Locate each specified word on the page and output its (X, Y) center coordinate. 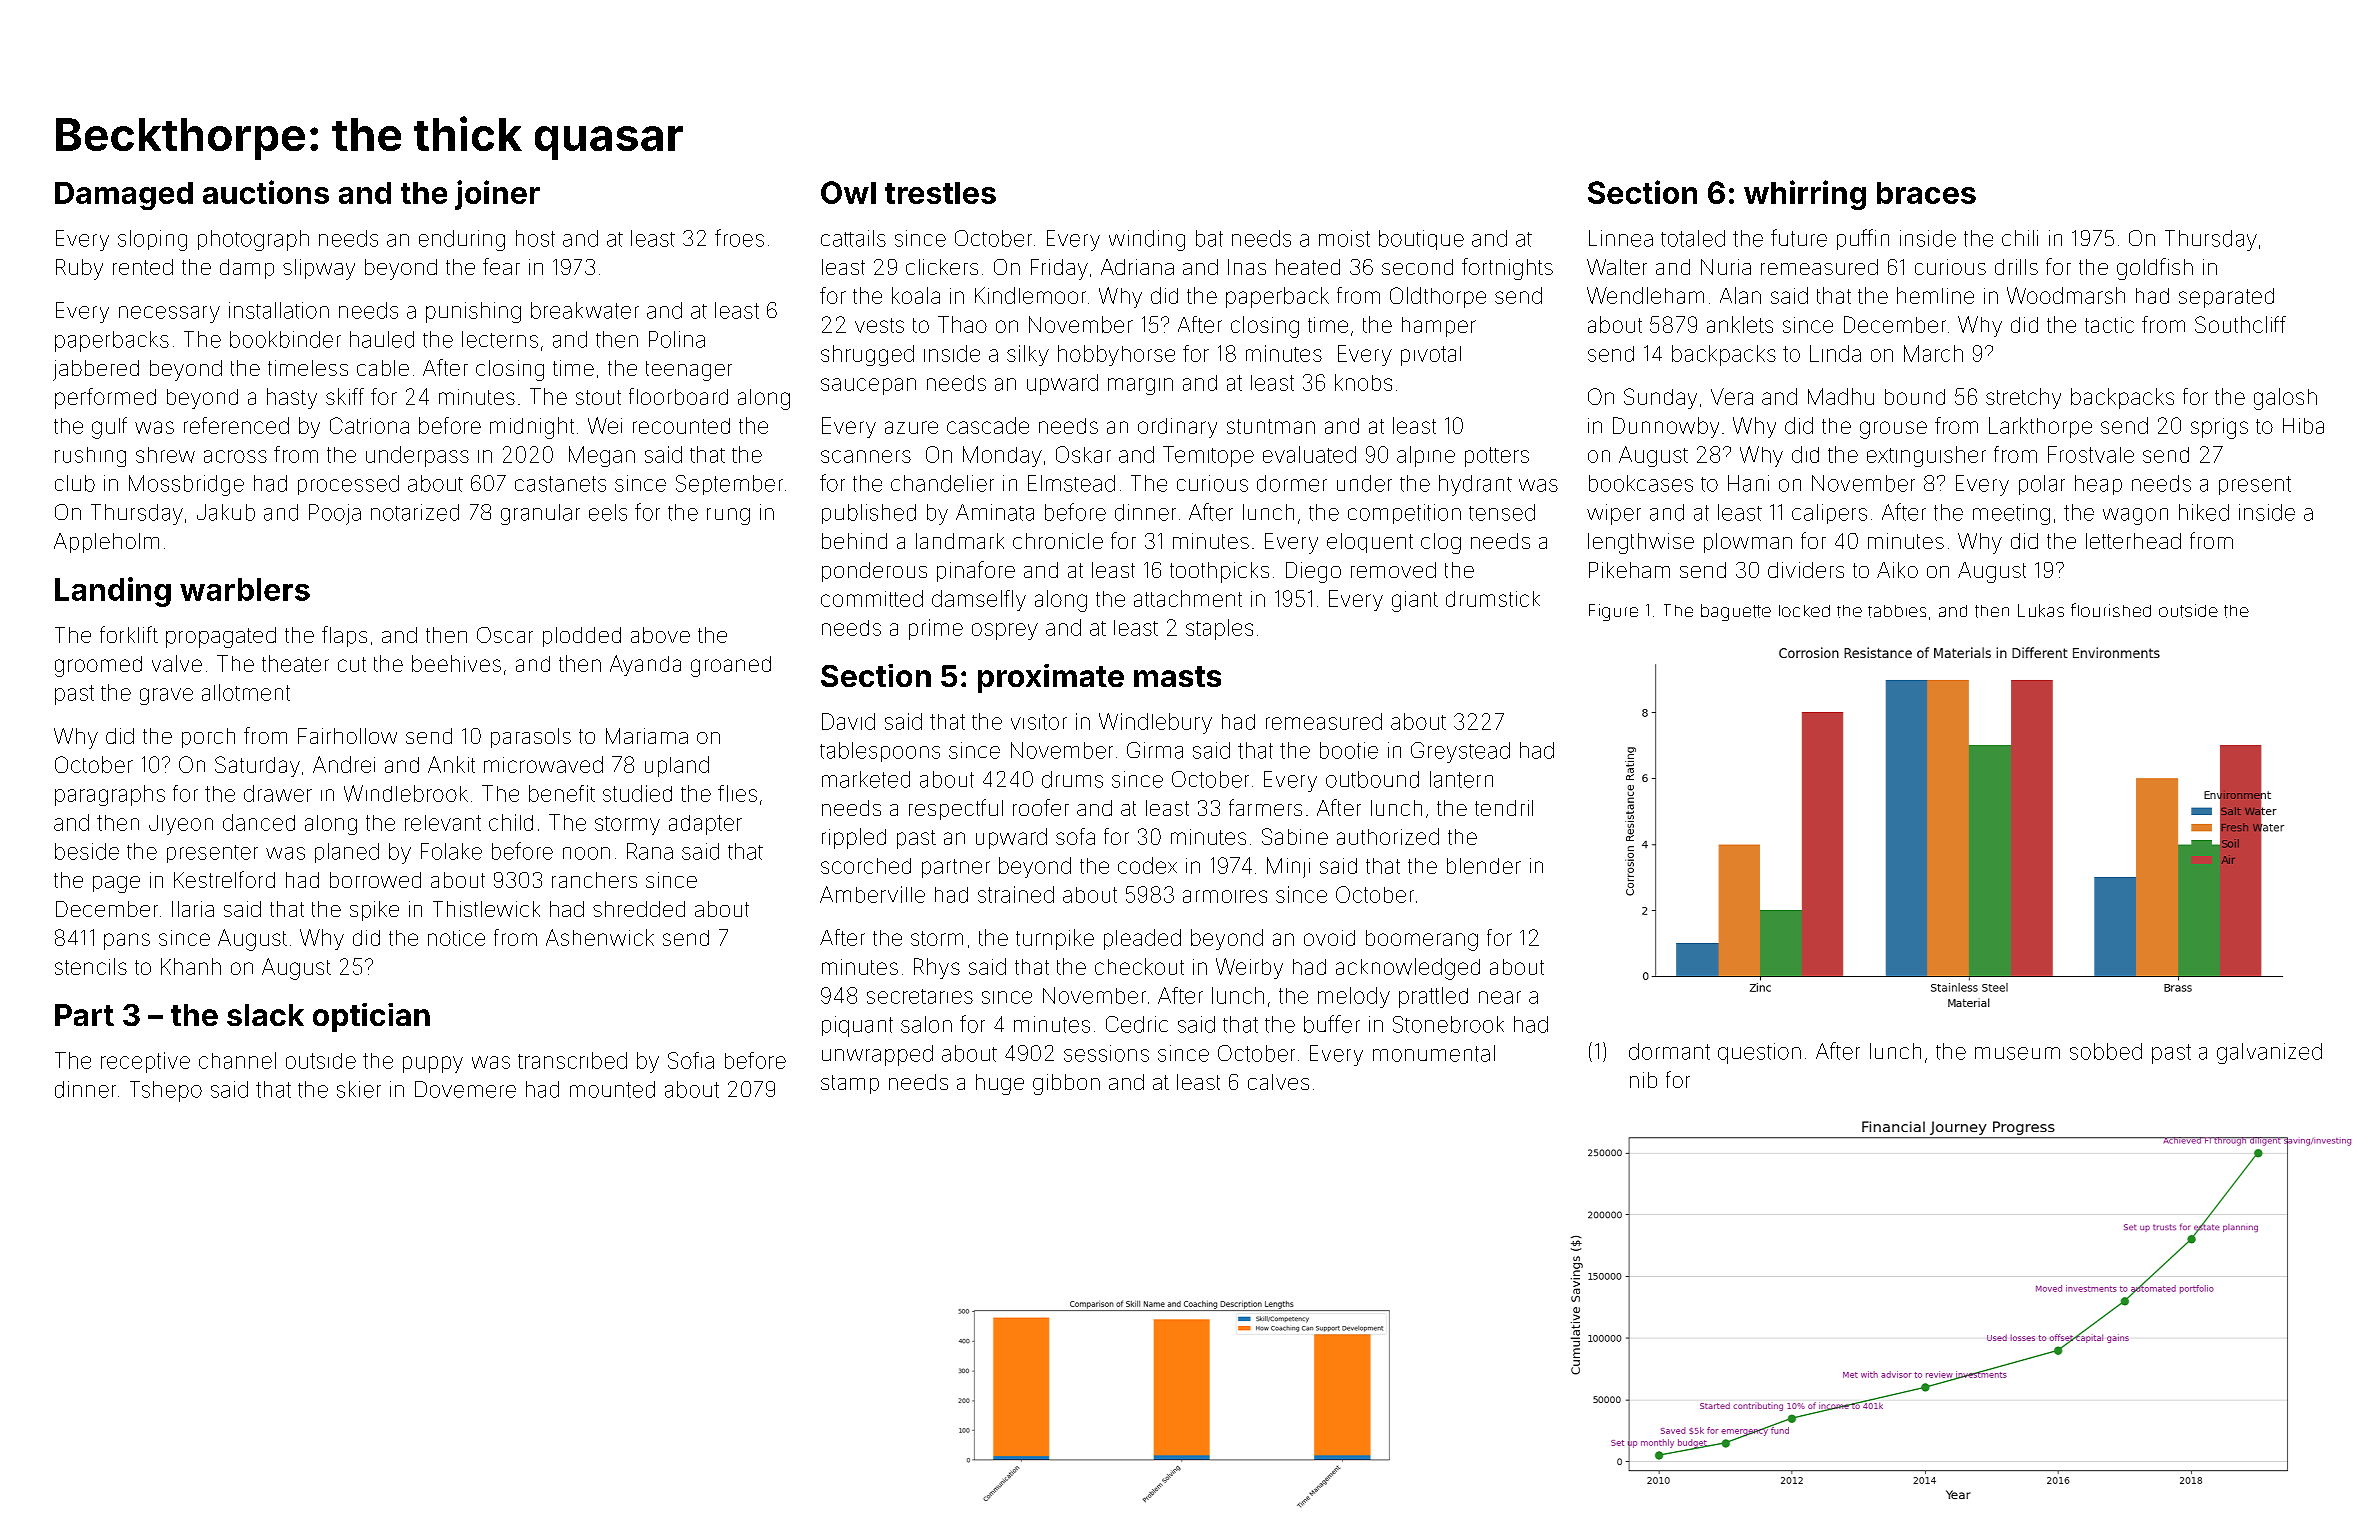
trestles (940, 193)
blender (1484, 866)
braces (1926, 193)
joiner (497, 195)
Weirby (1249, 968)
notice (456, 938)
